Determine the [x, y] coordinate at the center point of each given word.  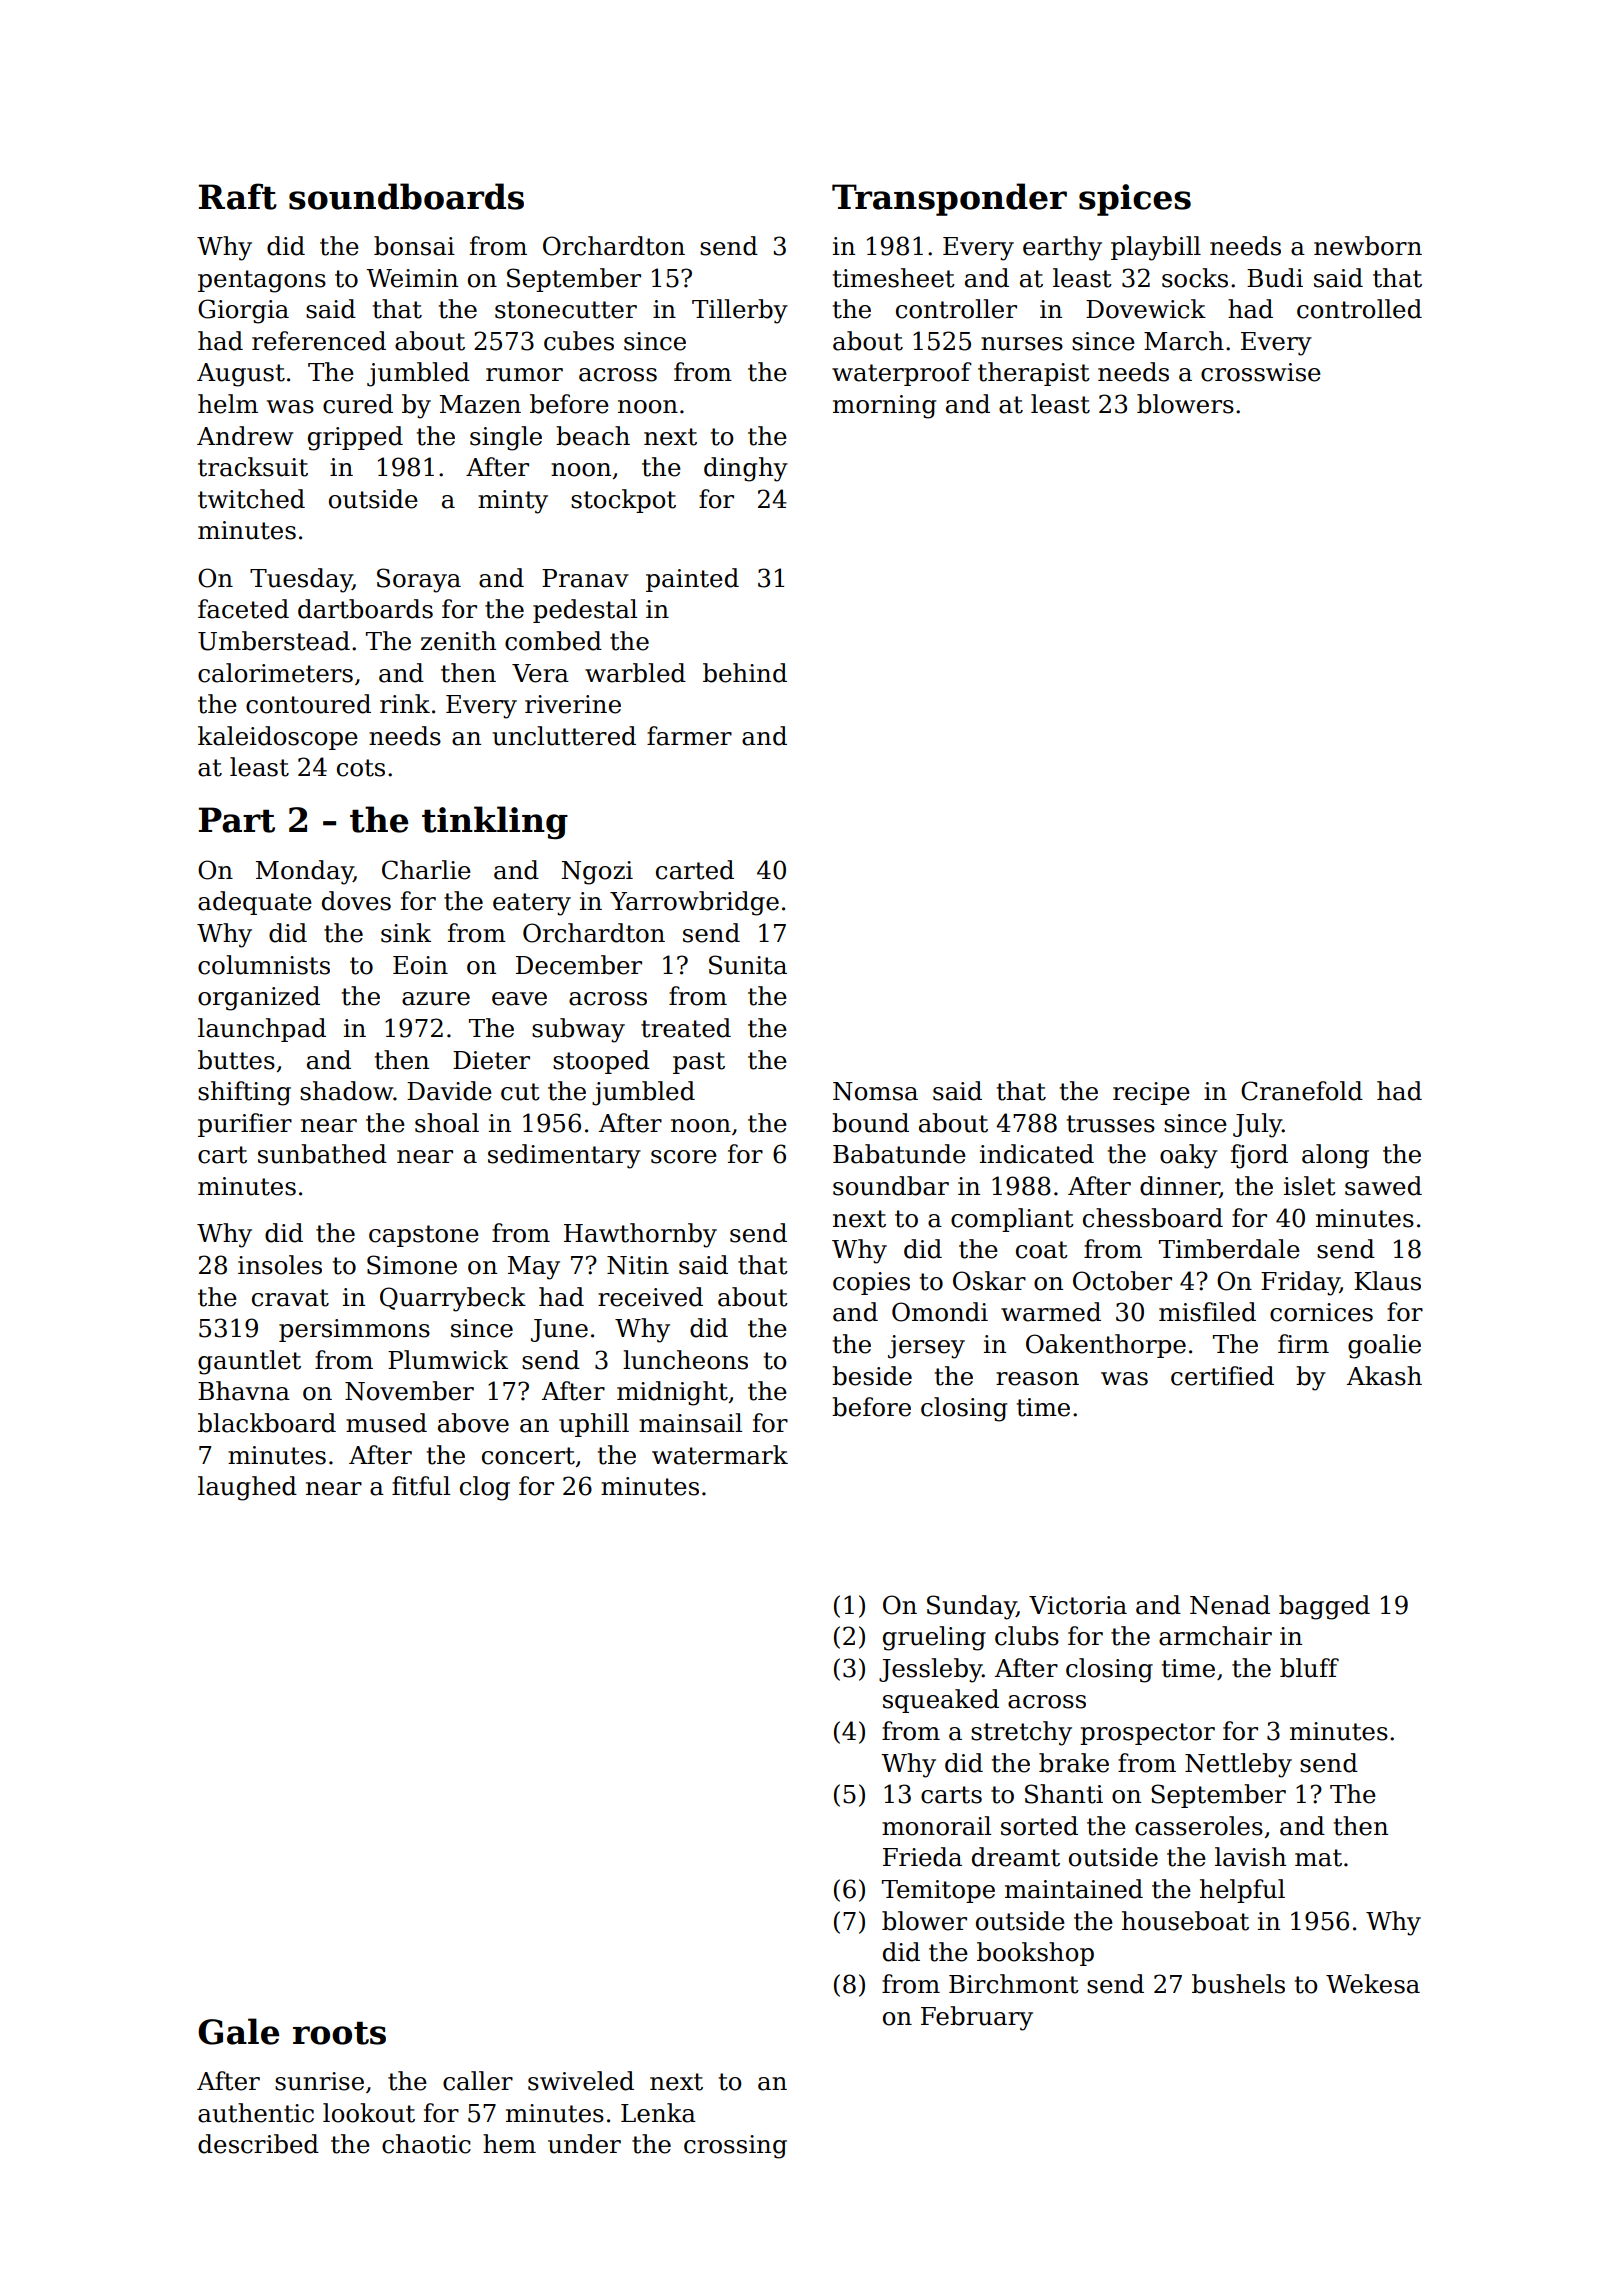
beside [872, 1376]
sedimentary [564, 1156]
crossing [735, 2147]
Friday [1300, 1283]
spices [1135, 200]
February [977, 2018]
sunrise [319, 2081]
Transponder [949, 199]
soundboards [406, 196]
